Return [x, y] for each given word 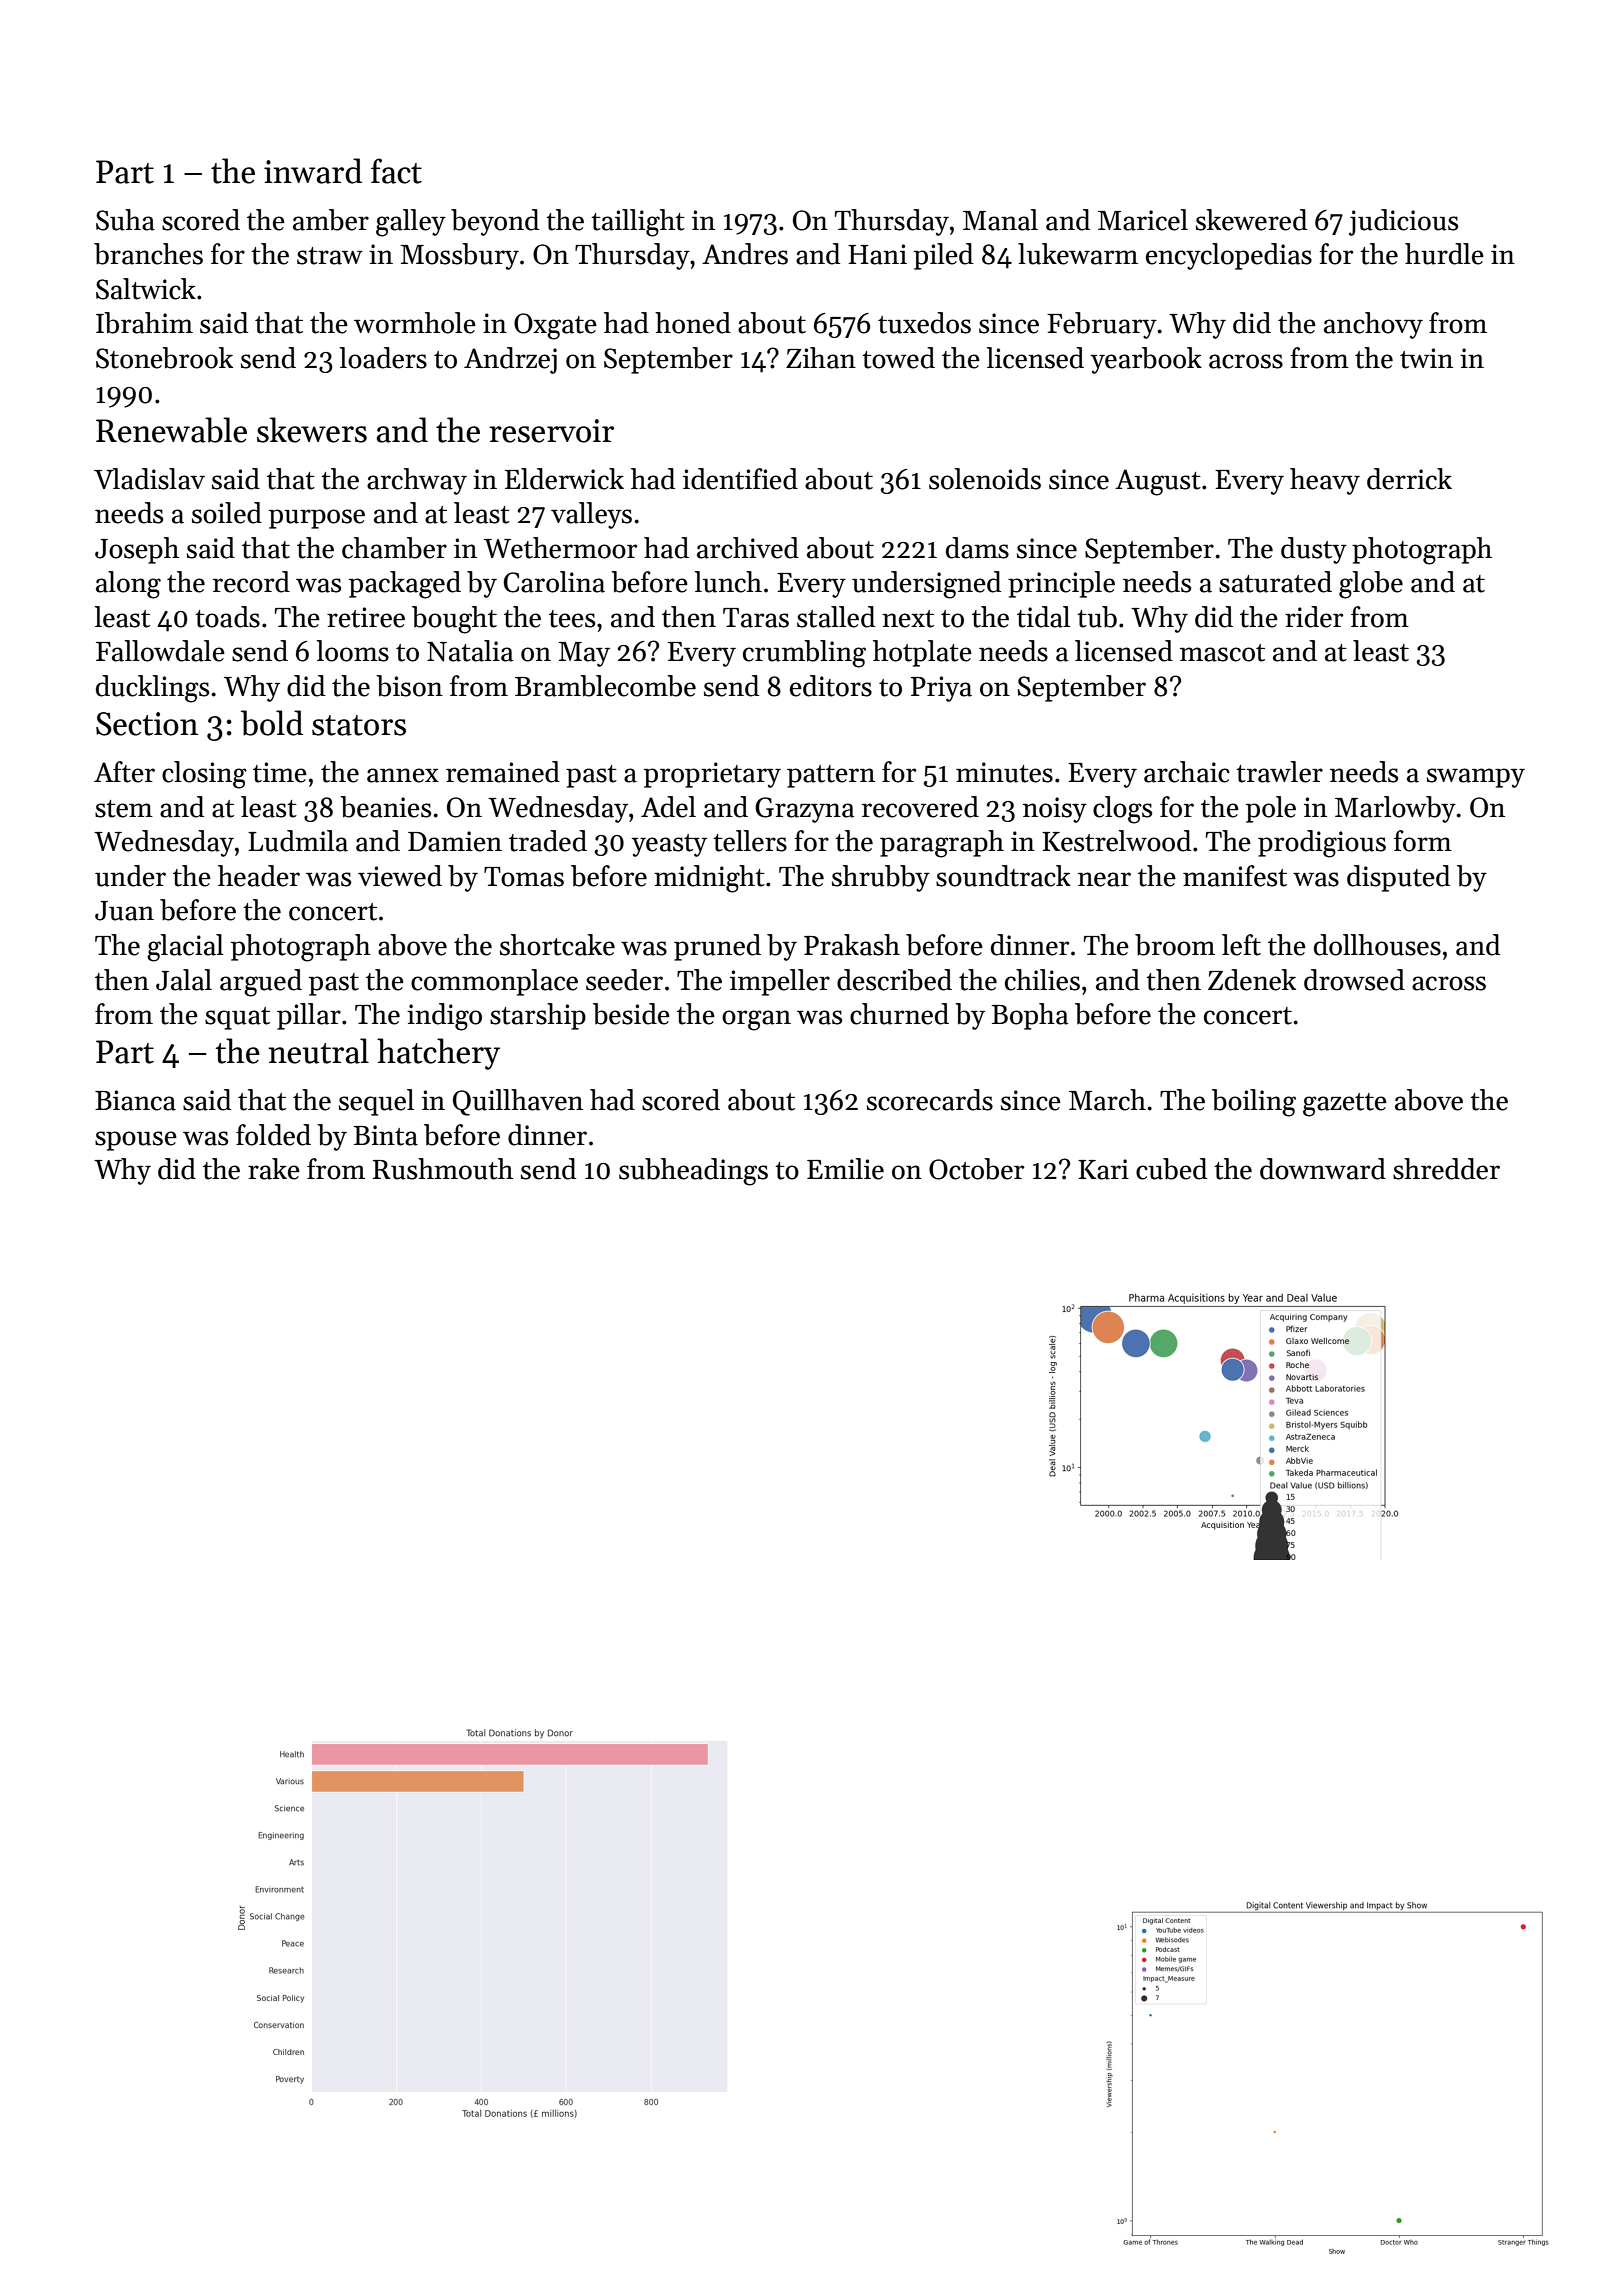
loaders [383, 358]
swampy [1476, 778]
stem [124, 809]
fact [396, 171]
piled [943, 256]
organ [756, 1020]
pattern [831, 776]
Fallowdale [160, 651]
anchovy [1373, 325]
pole [1271, 809]
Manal [1000, 220]
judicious [1403, 222]
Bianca [135, 1100]
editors [831, 686]
